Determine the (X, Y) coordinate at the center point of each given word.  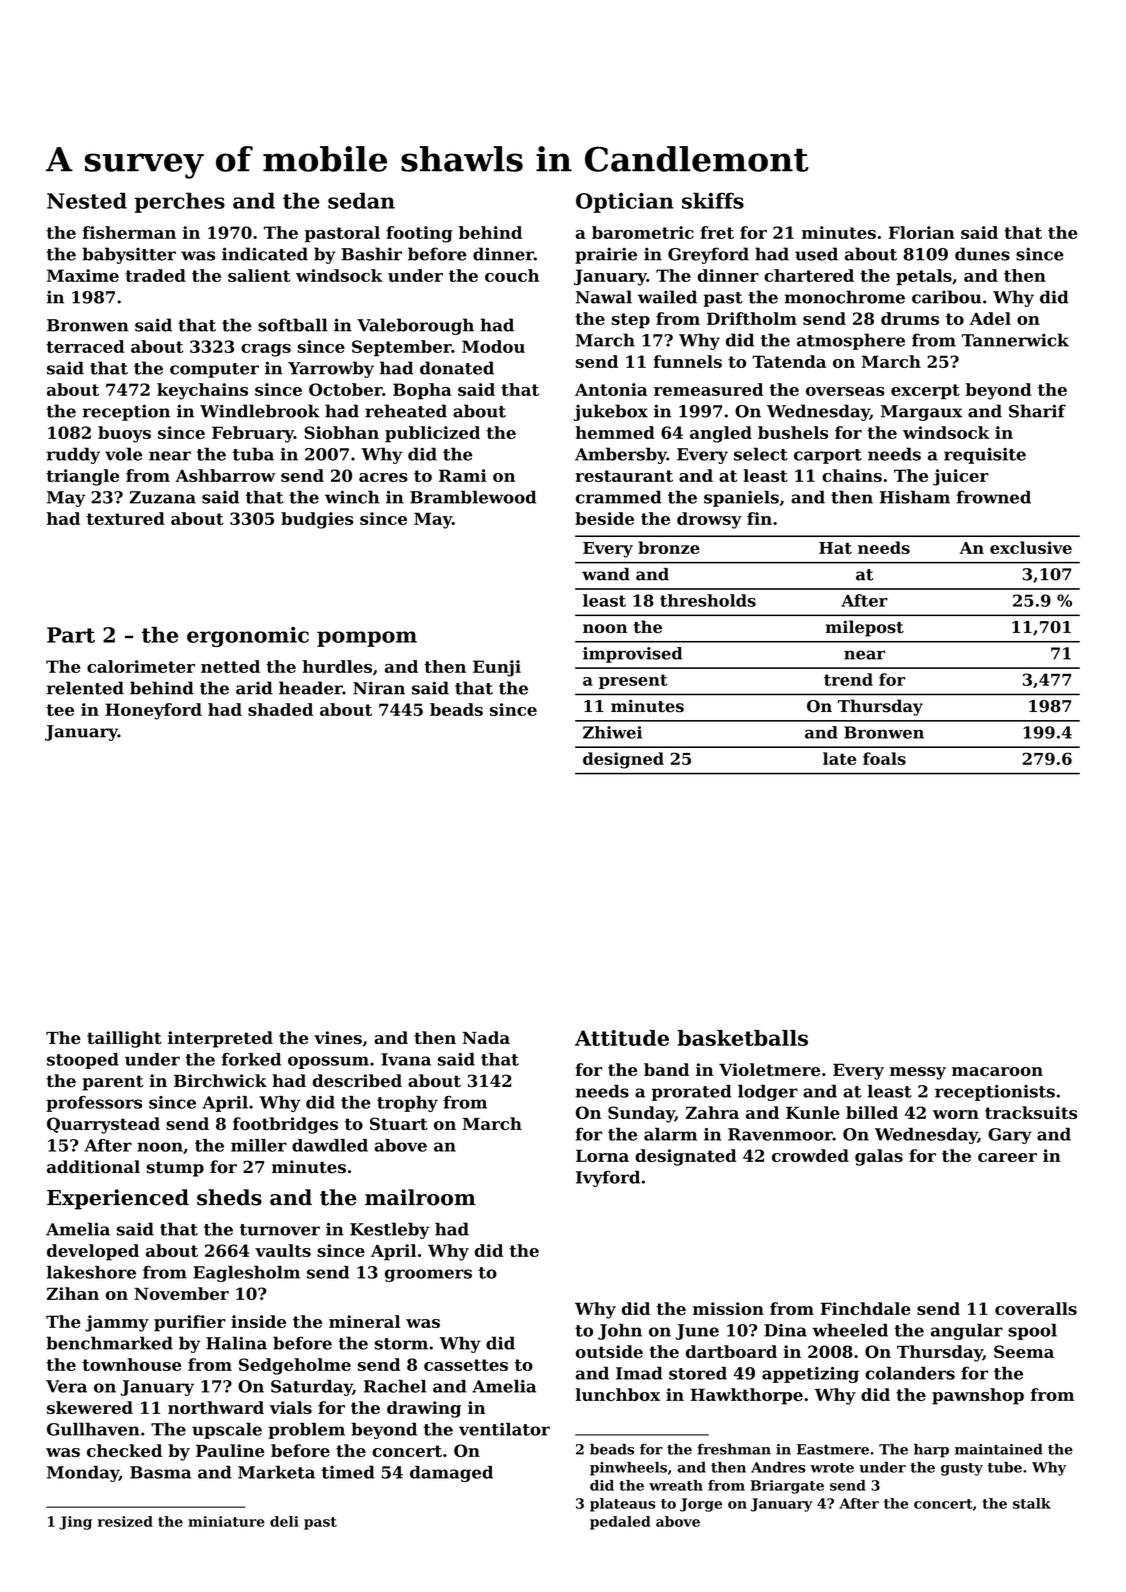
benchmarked (109, 1343)
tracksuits (1031, 1112)
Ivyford (608, 1178)
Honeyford (153, 711)
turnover (280, 1230)
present (633, 681)
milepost (864, 628)
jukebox (611, 412)
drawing (424, 1409)
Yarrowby (331, 369)
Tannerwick (1015, 340)
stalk (1032, 1503)
